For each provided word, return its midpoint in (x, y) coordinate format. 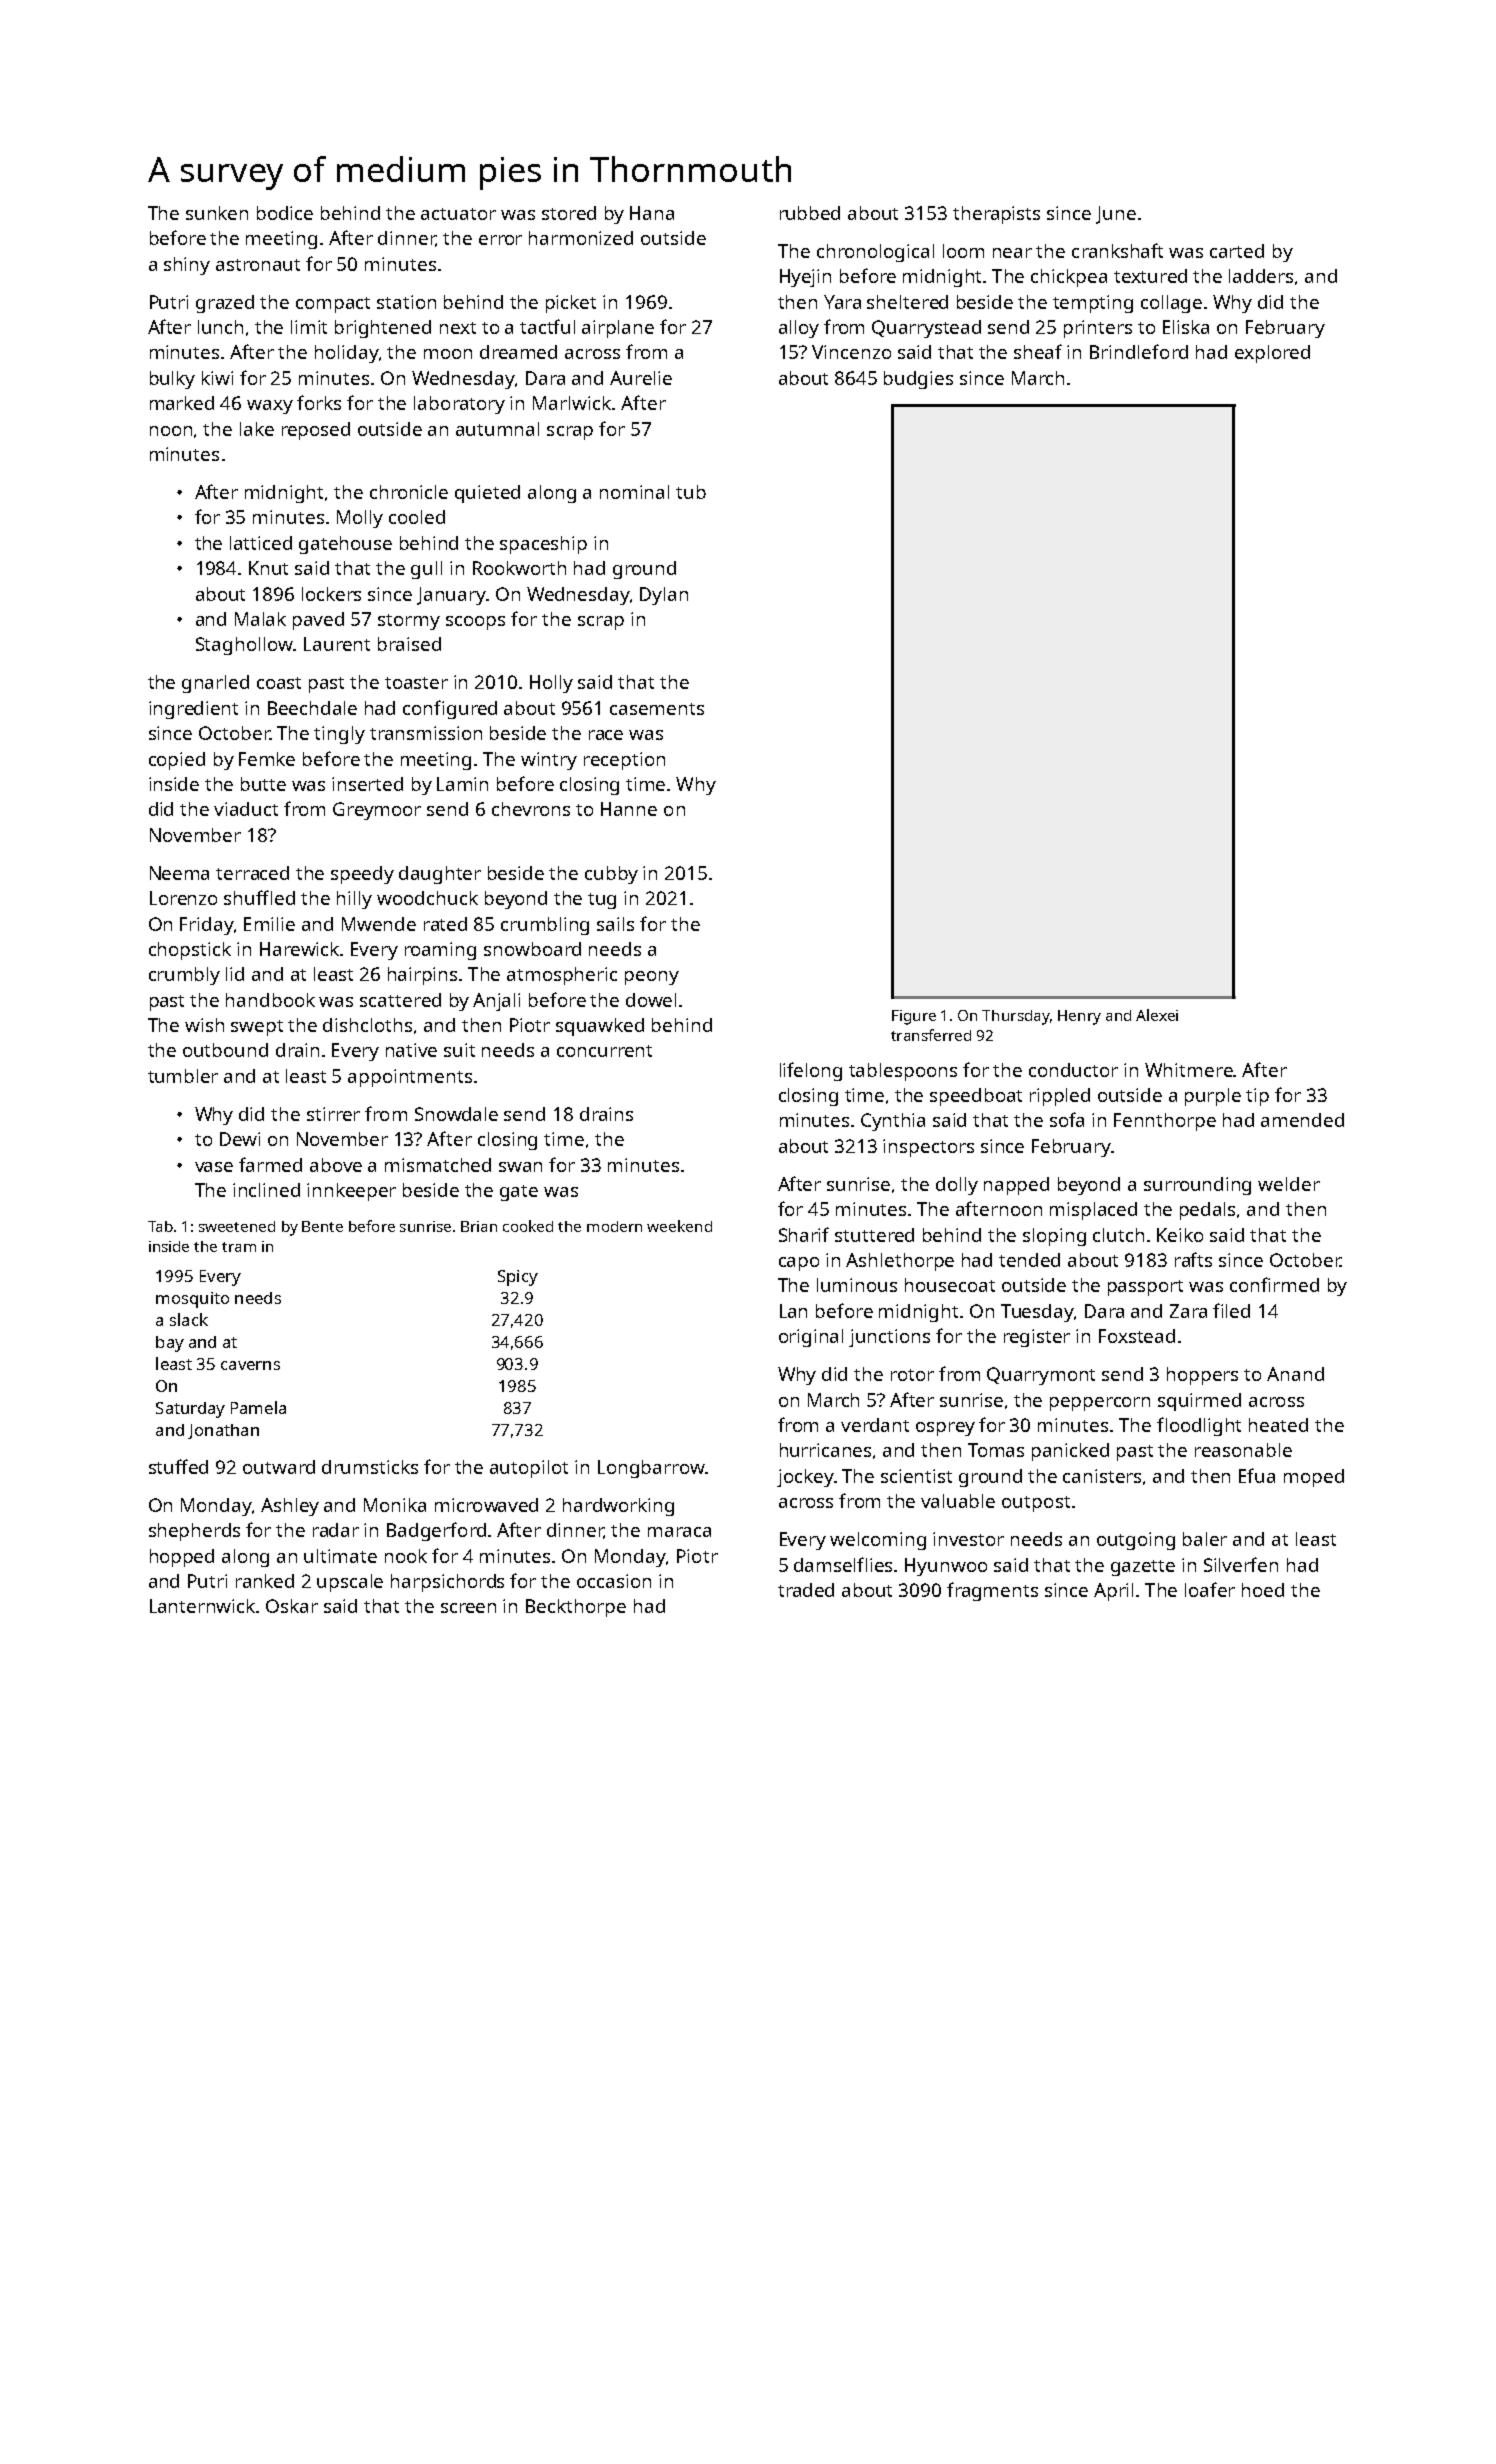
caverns (250, 1365)
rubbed (810, 213)
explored (1272, 354)
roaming (440, 951)
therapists (996, 215)
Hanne (629, 809)
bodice (285, 213)
